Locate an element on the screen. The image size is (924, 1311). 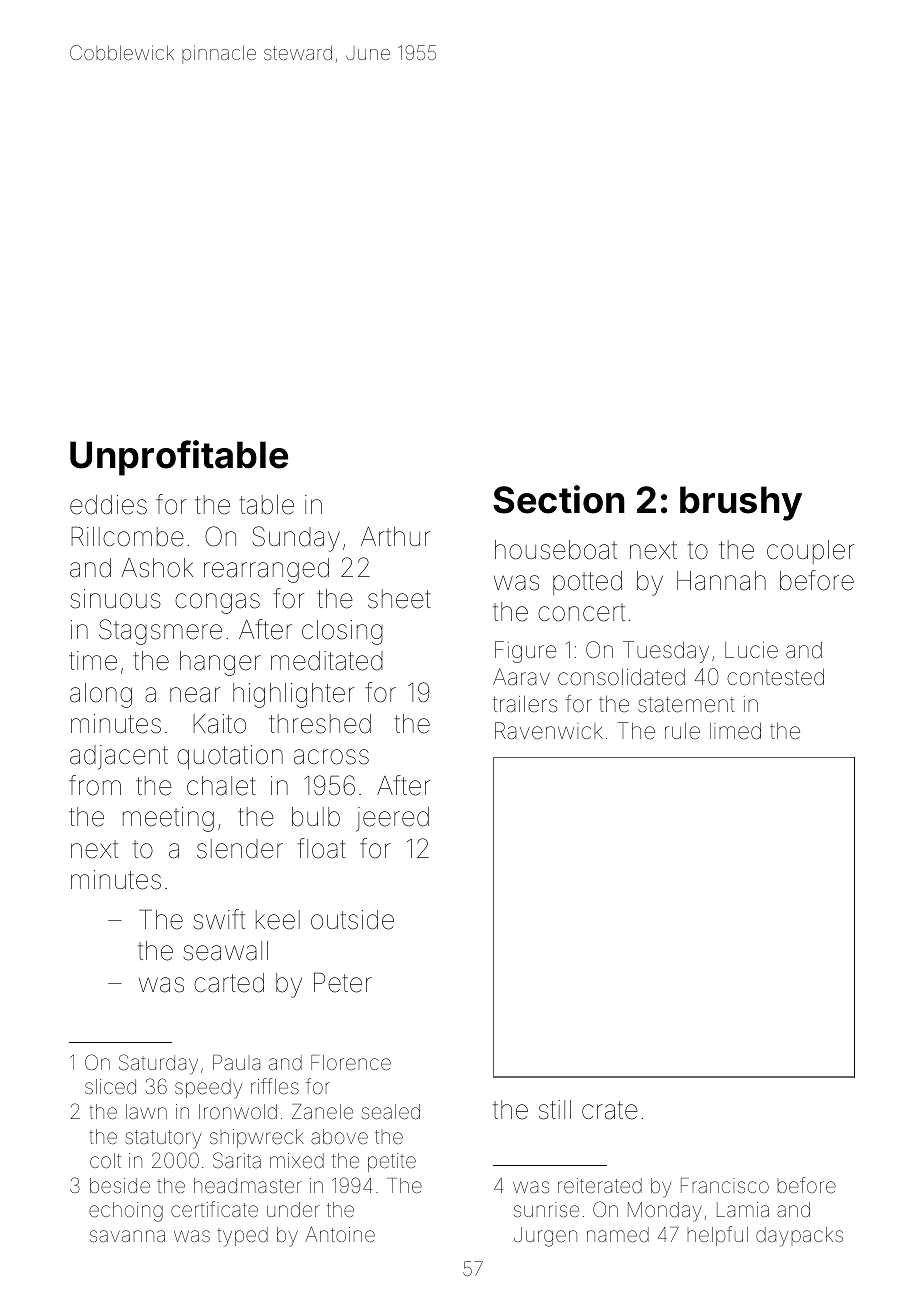
rearranged is located at coordinates (266, 570).
